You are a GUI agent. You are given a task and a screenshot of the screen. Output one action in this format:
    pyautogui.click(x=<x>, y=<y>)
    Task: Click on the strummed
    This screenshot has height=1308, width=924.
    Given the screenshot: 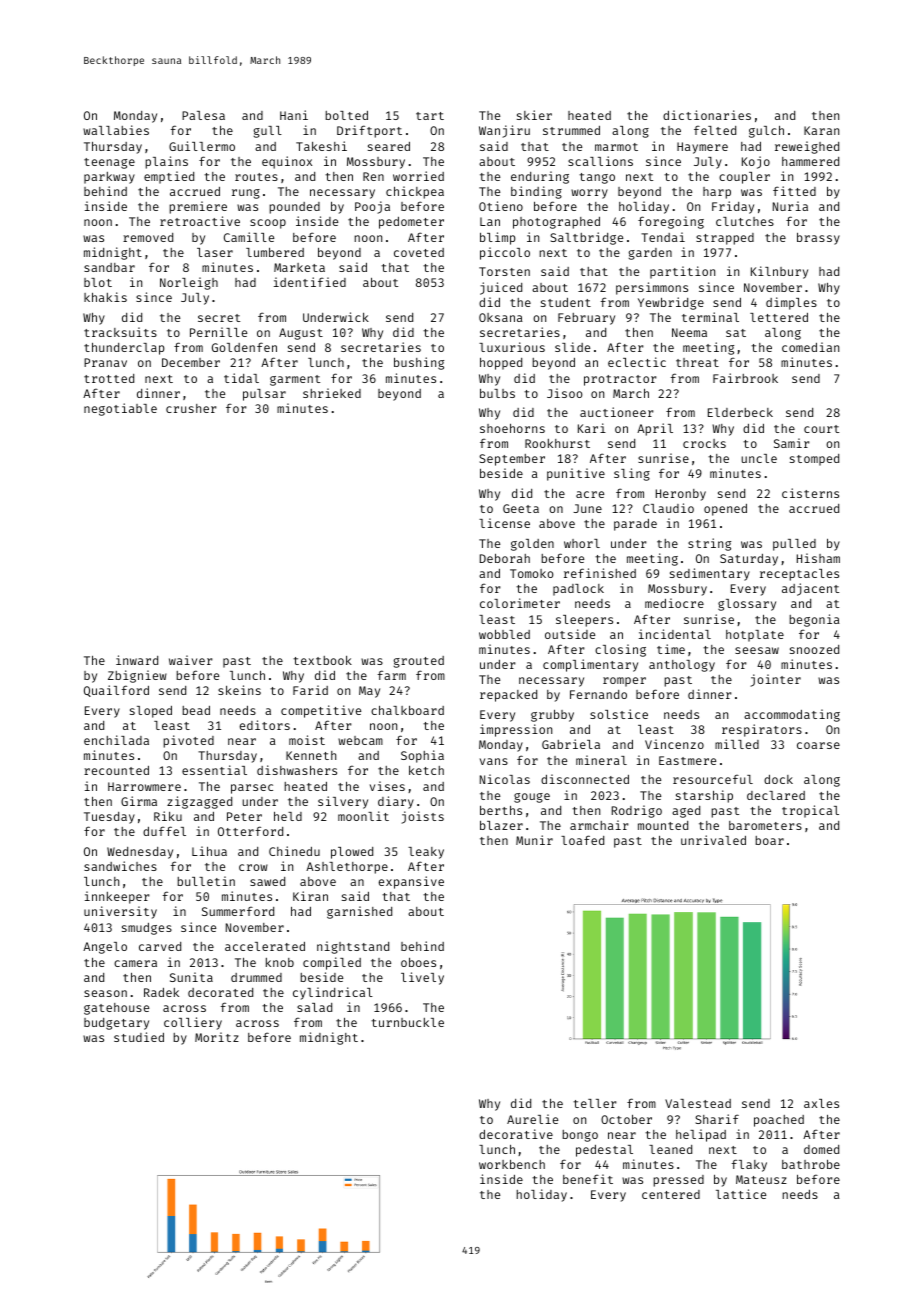 What is the action you would take?
    pyautogui.click(x=571, y=130)
